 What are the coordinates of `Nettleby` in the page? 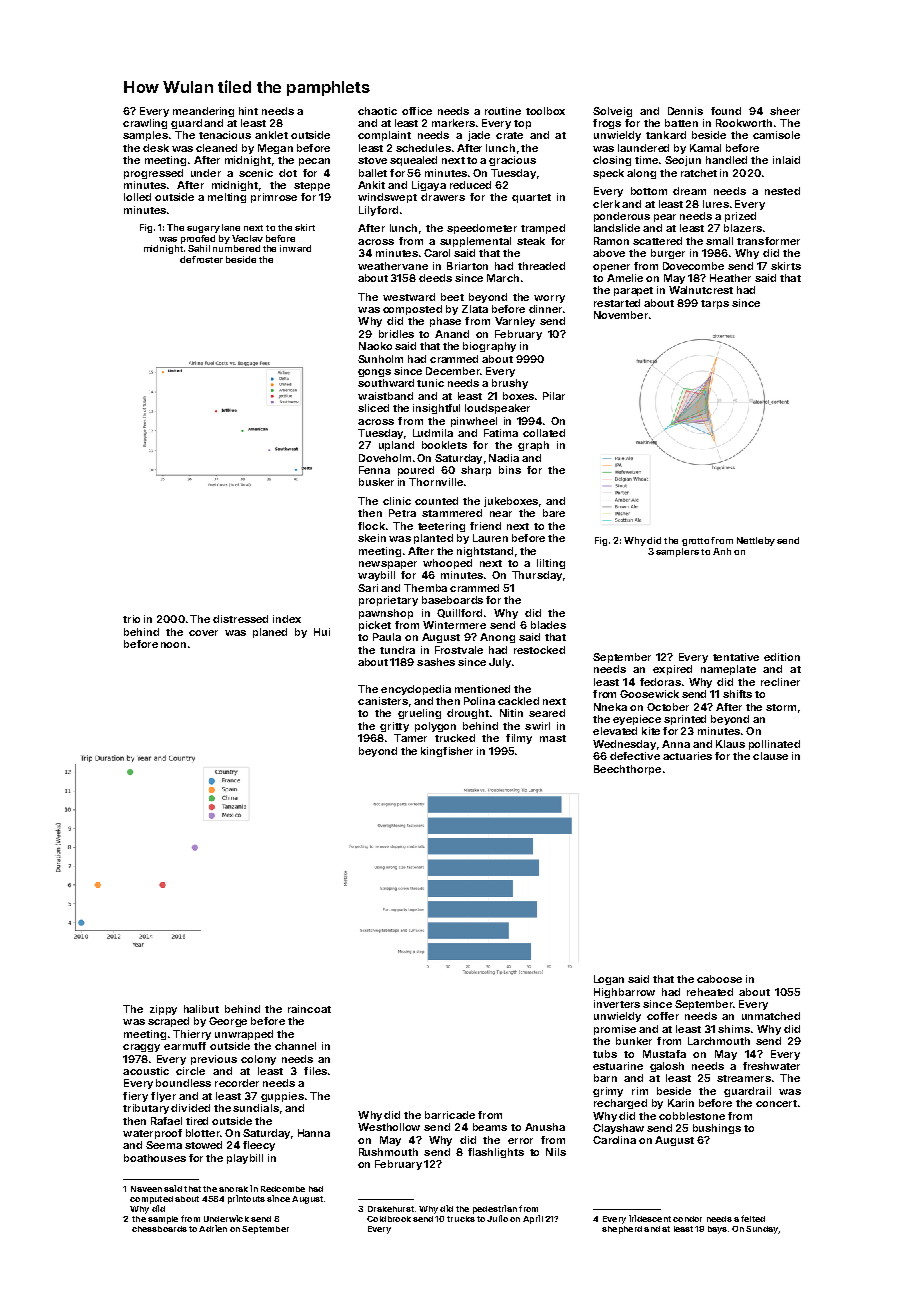 It's located at (756, 541).
